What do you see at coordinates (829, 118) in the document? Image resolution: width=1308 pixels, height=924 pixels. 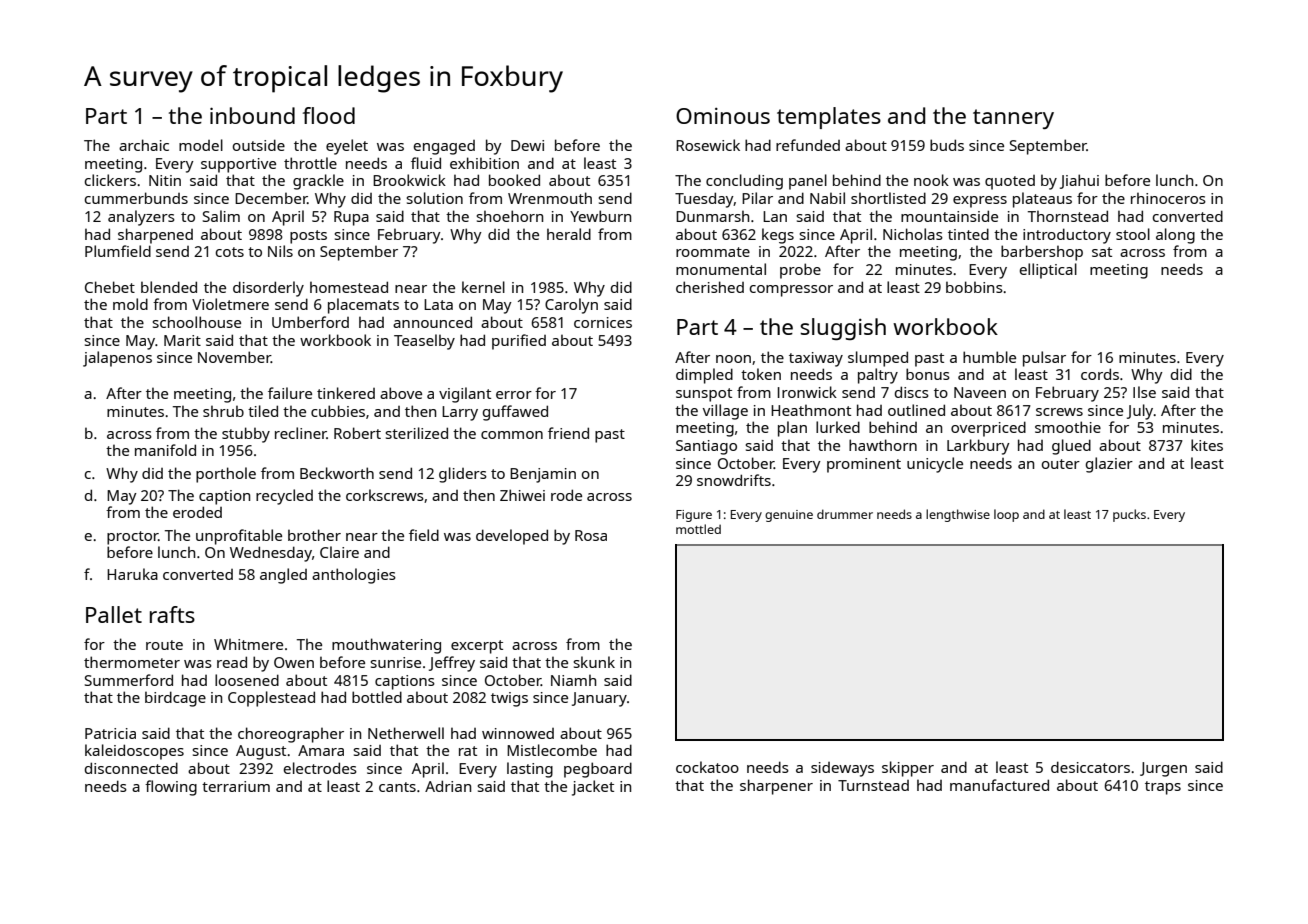 I see `templates` at bounding box center [829, 118].
